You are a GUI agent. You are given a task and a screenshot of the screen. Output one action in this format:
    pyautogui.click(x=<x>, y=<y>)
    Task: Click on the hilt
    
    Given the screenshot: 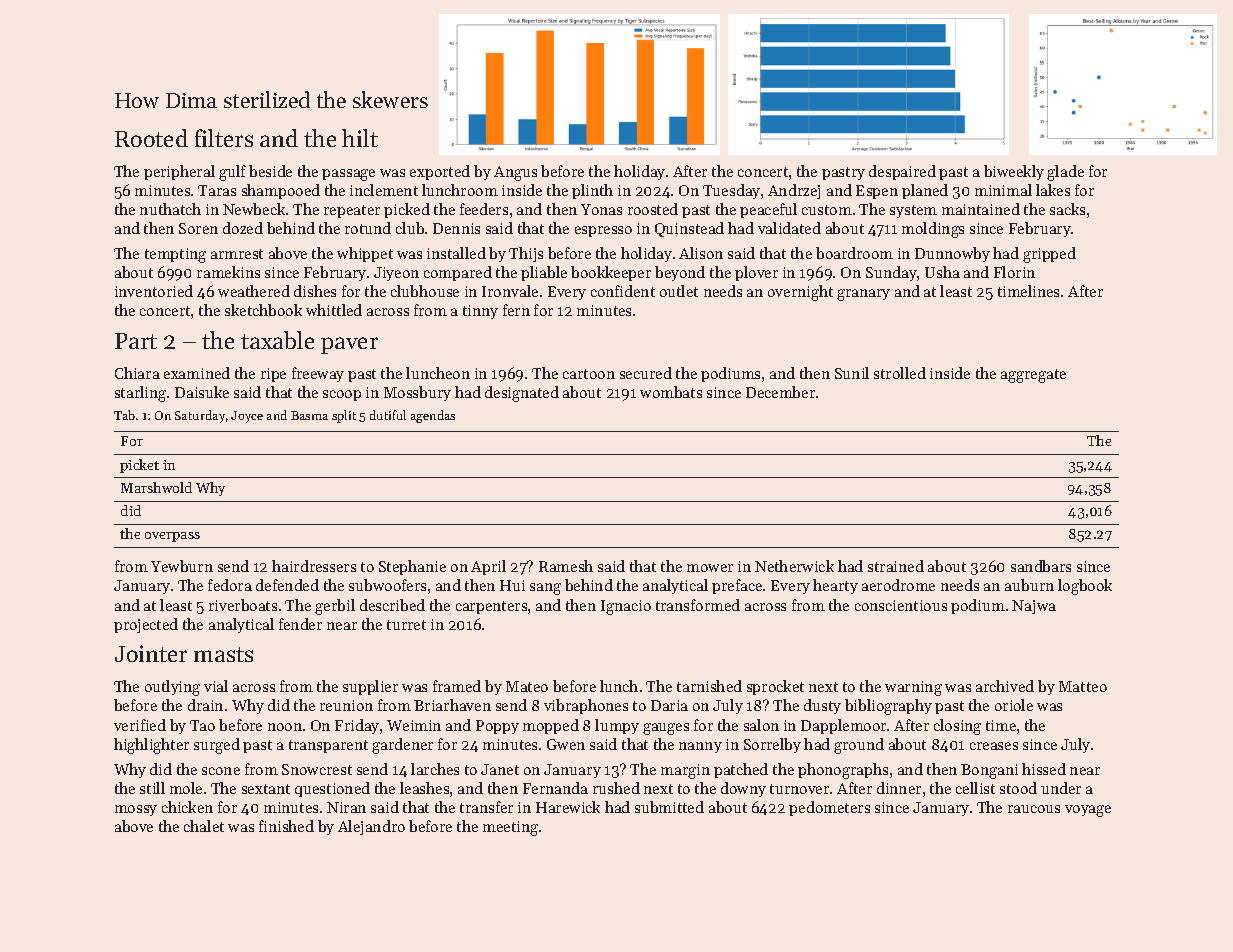 What is the action you would take?
    pyautogui.click(x=360, y=138)
